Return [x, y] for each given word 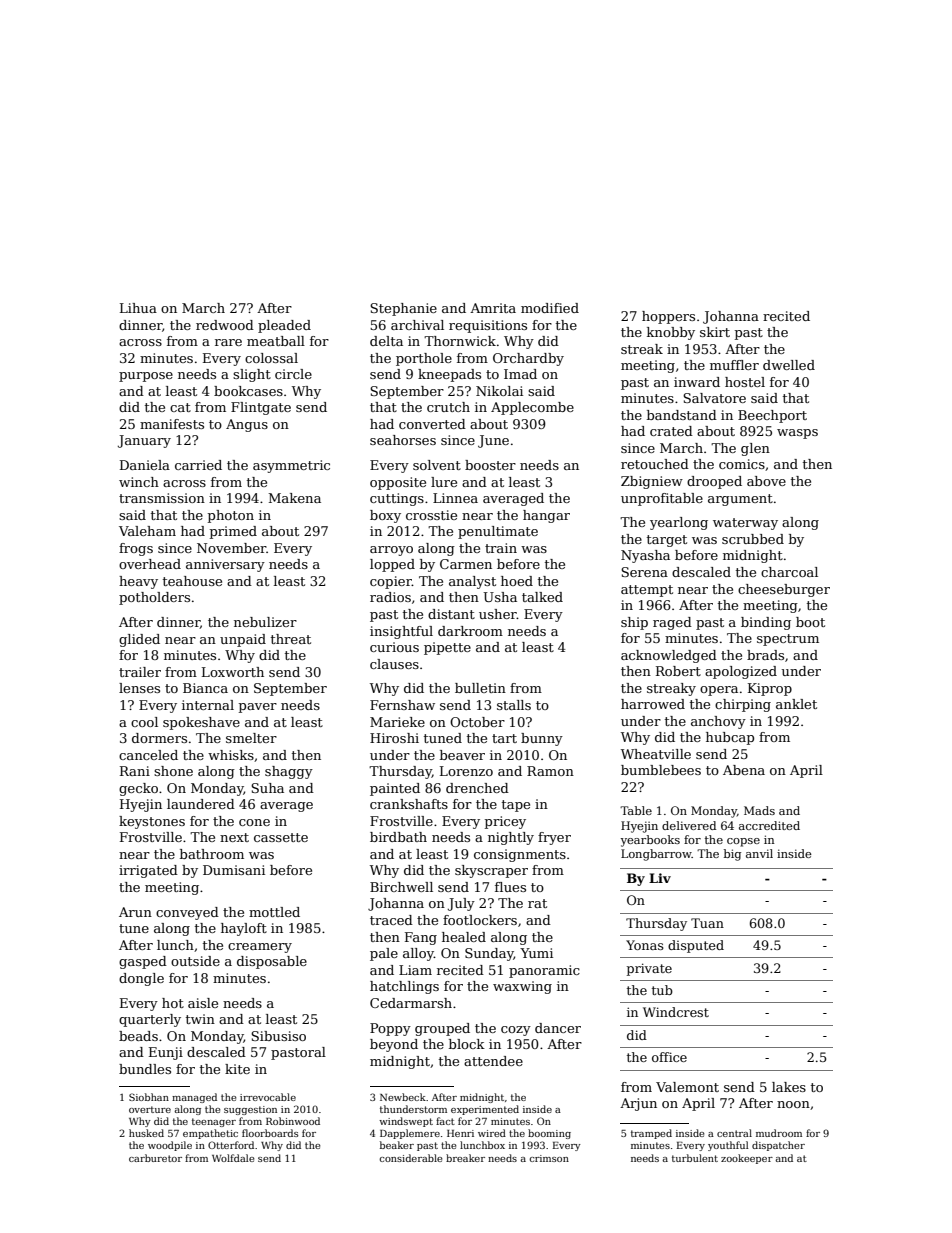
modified [550, 308]
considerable [410, 1158]
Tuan [707, 923]
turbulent [695, 1158]
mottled [274, 912]
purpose [146, 377]
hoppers [668, 317]
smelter [251, 738]
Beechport [772, 416]
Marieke [397, 722]
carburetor [155, 1158]
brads [765, 655]
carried [198, 465]
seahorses [403, 440]
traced [391, 920]
